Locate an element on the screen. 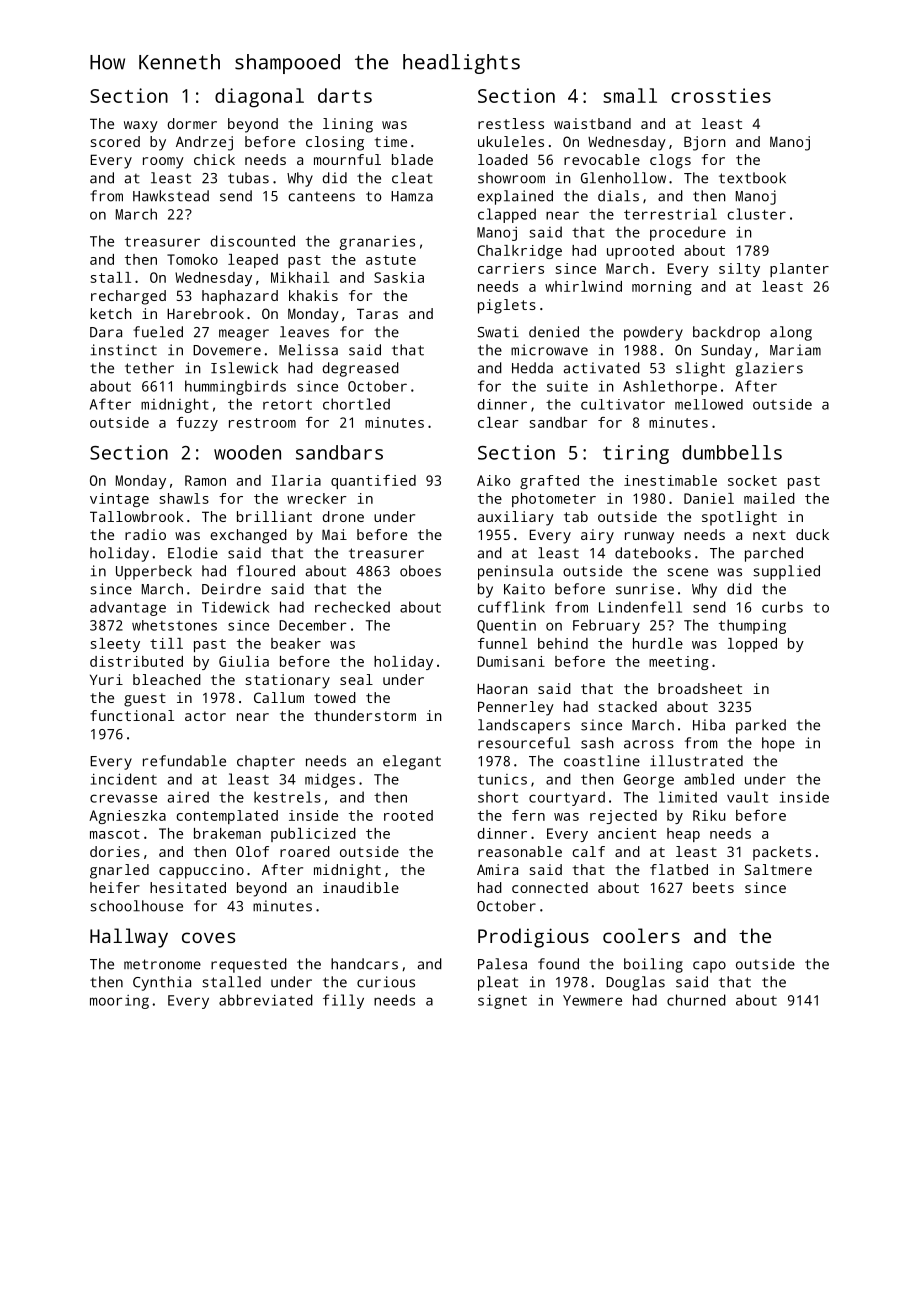 The width and height of the screenshot is (924, 1308). small is located at coordinates (630, 95).
